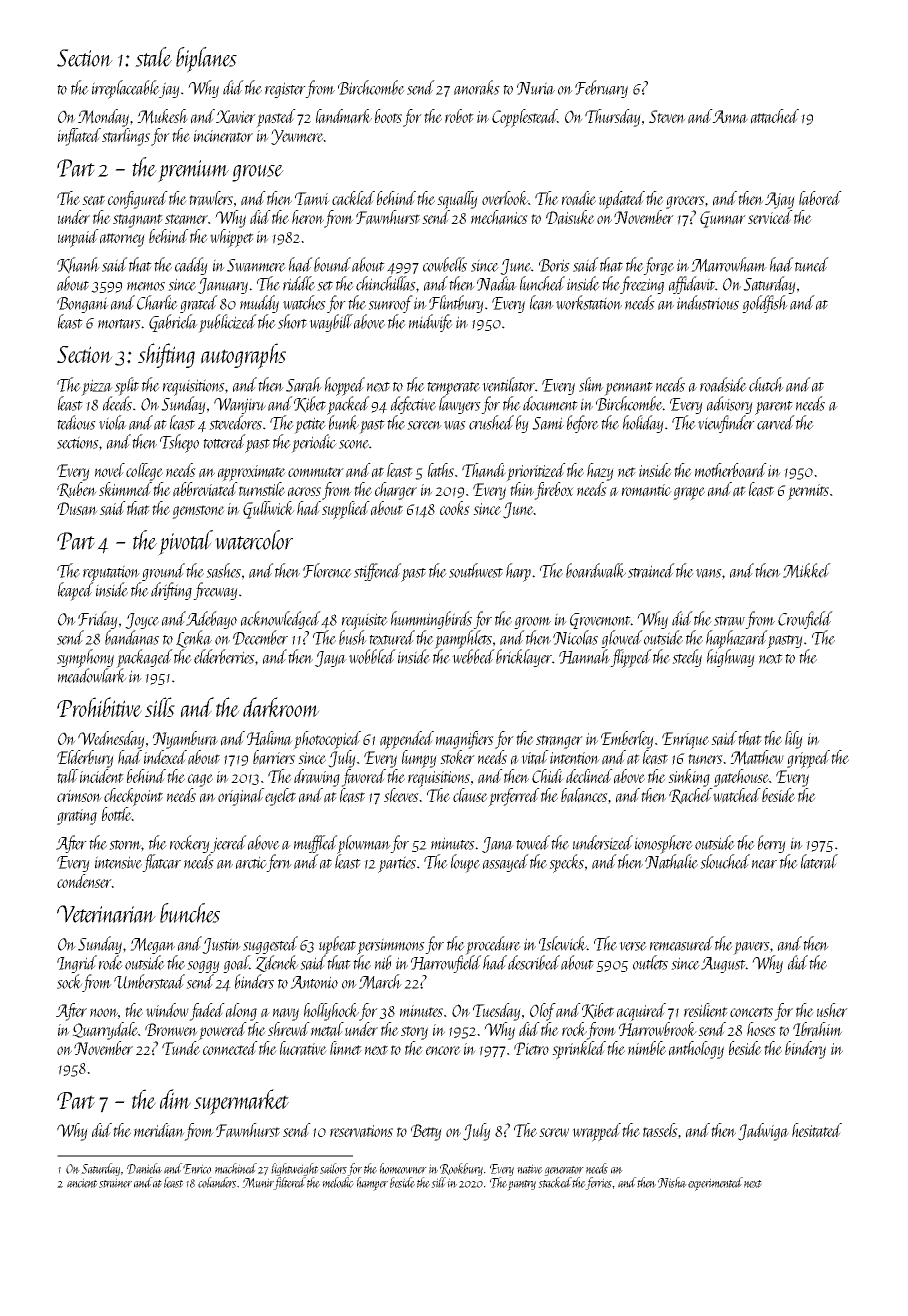 This page has height=1316, width=908. What do you see at coordinates (820, 198) in the page?
I see `labored` at bounding box center [820, 198].
